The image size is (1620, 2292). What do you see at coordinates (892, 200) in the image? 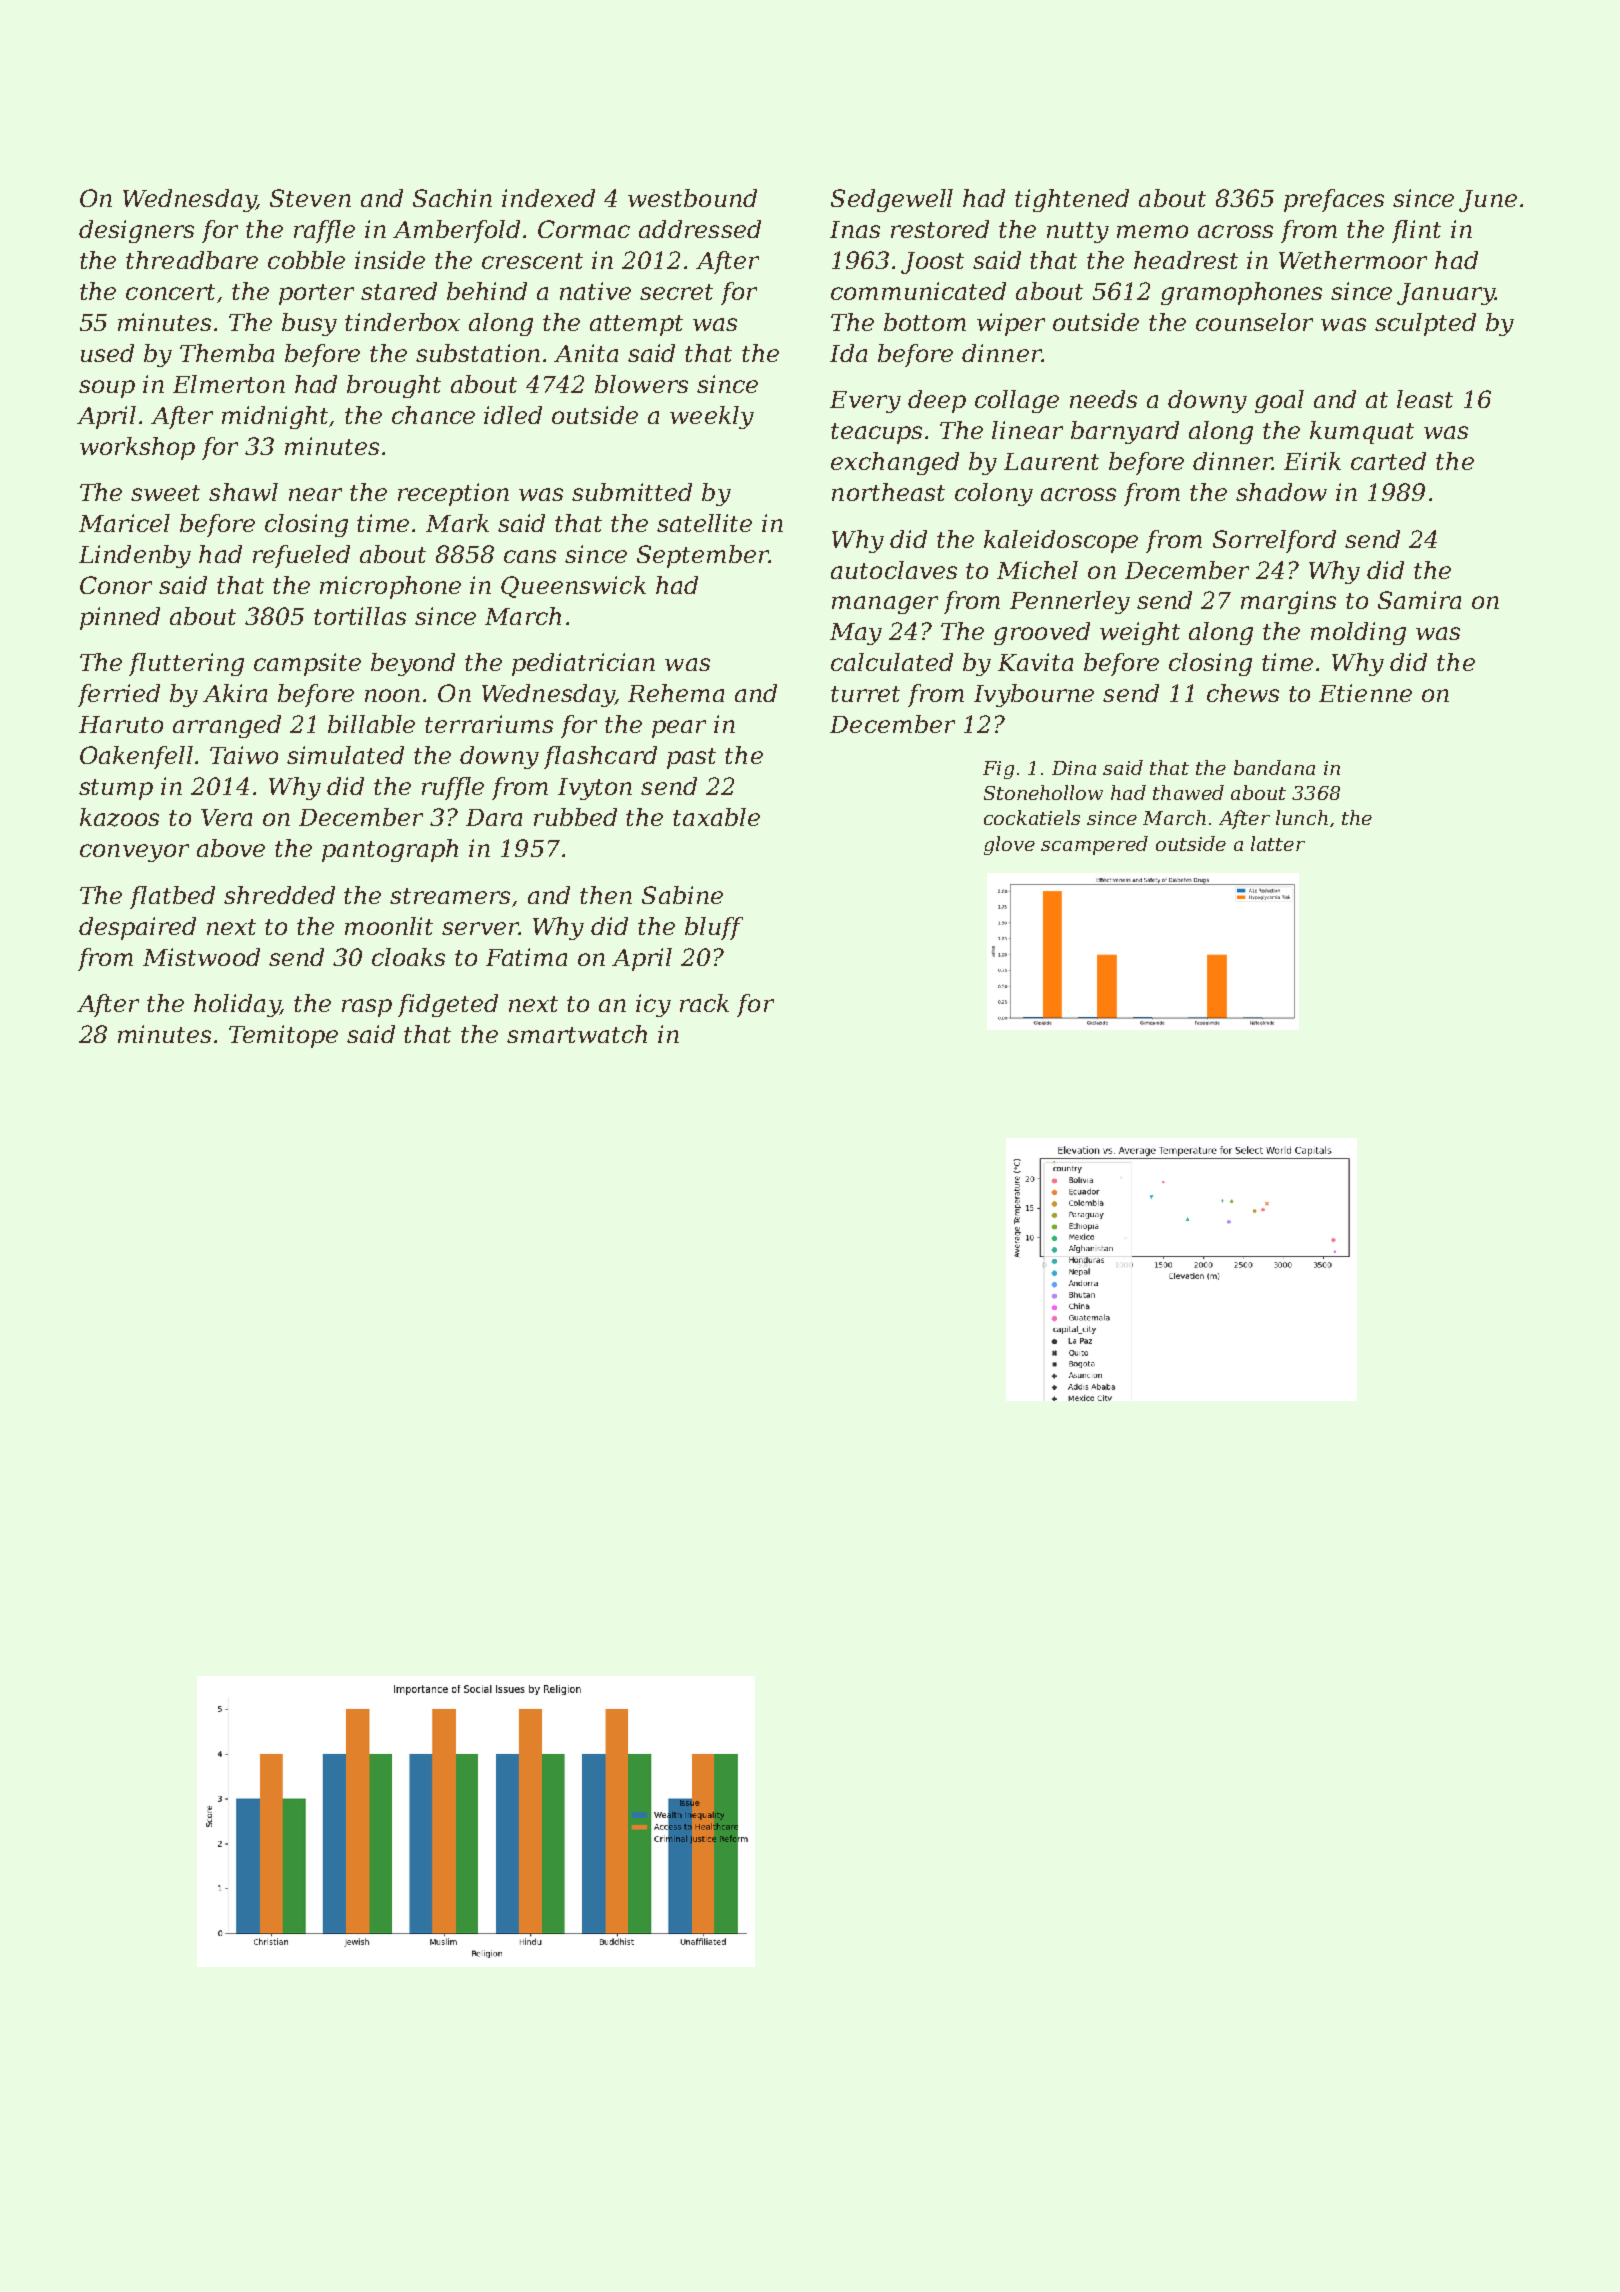
I see `Sedgewell` at bounding box center [892, 200].
